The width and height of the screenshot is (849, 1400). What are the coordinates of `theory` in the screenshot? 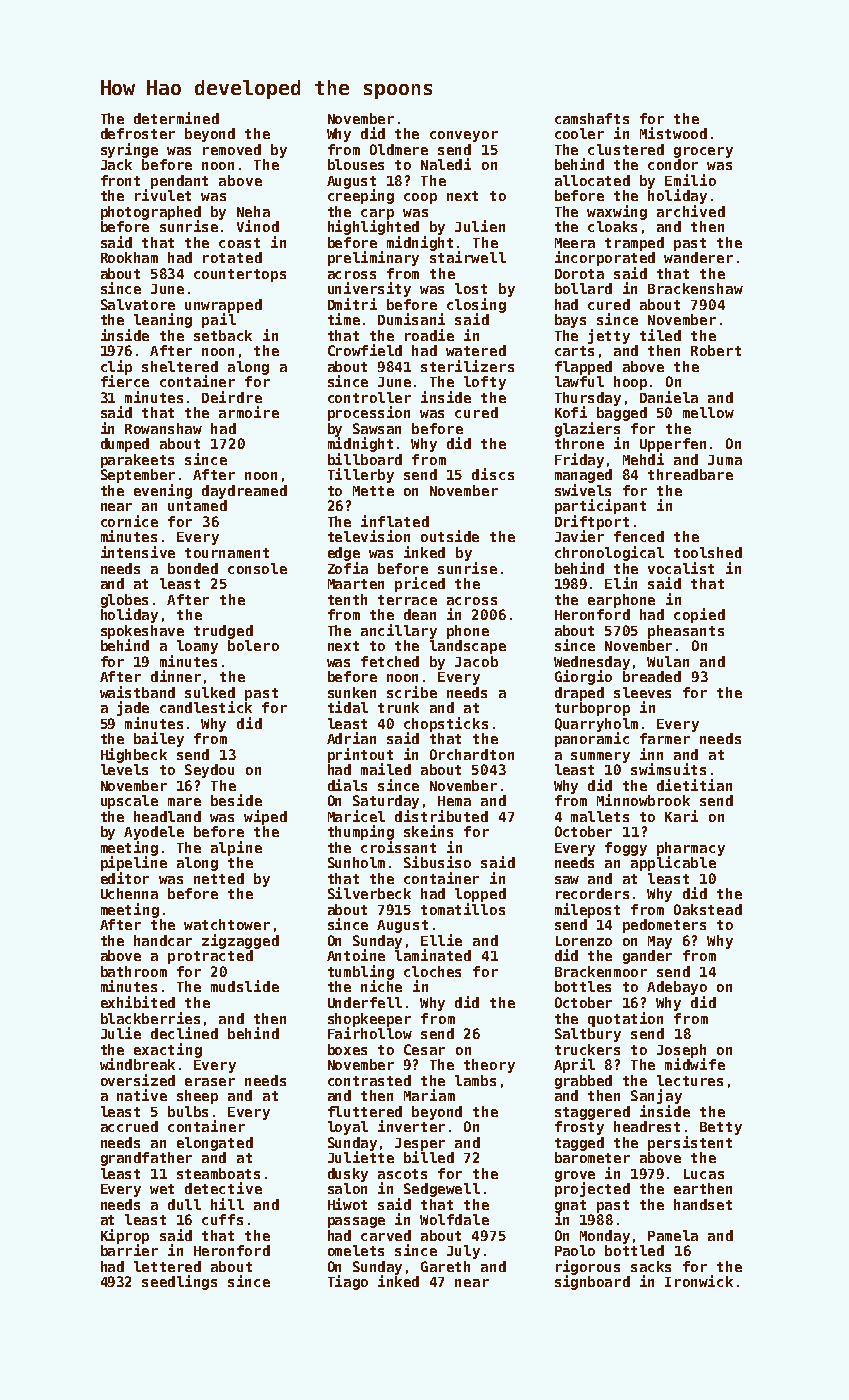 It's located at (489, 1066).
